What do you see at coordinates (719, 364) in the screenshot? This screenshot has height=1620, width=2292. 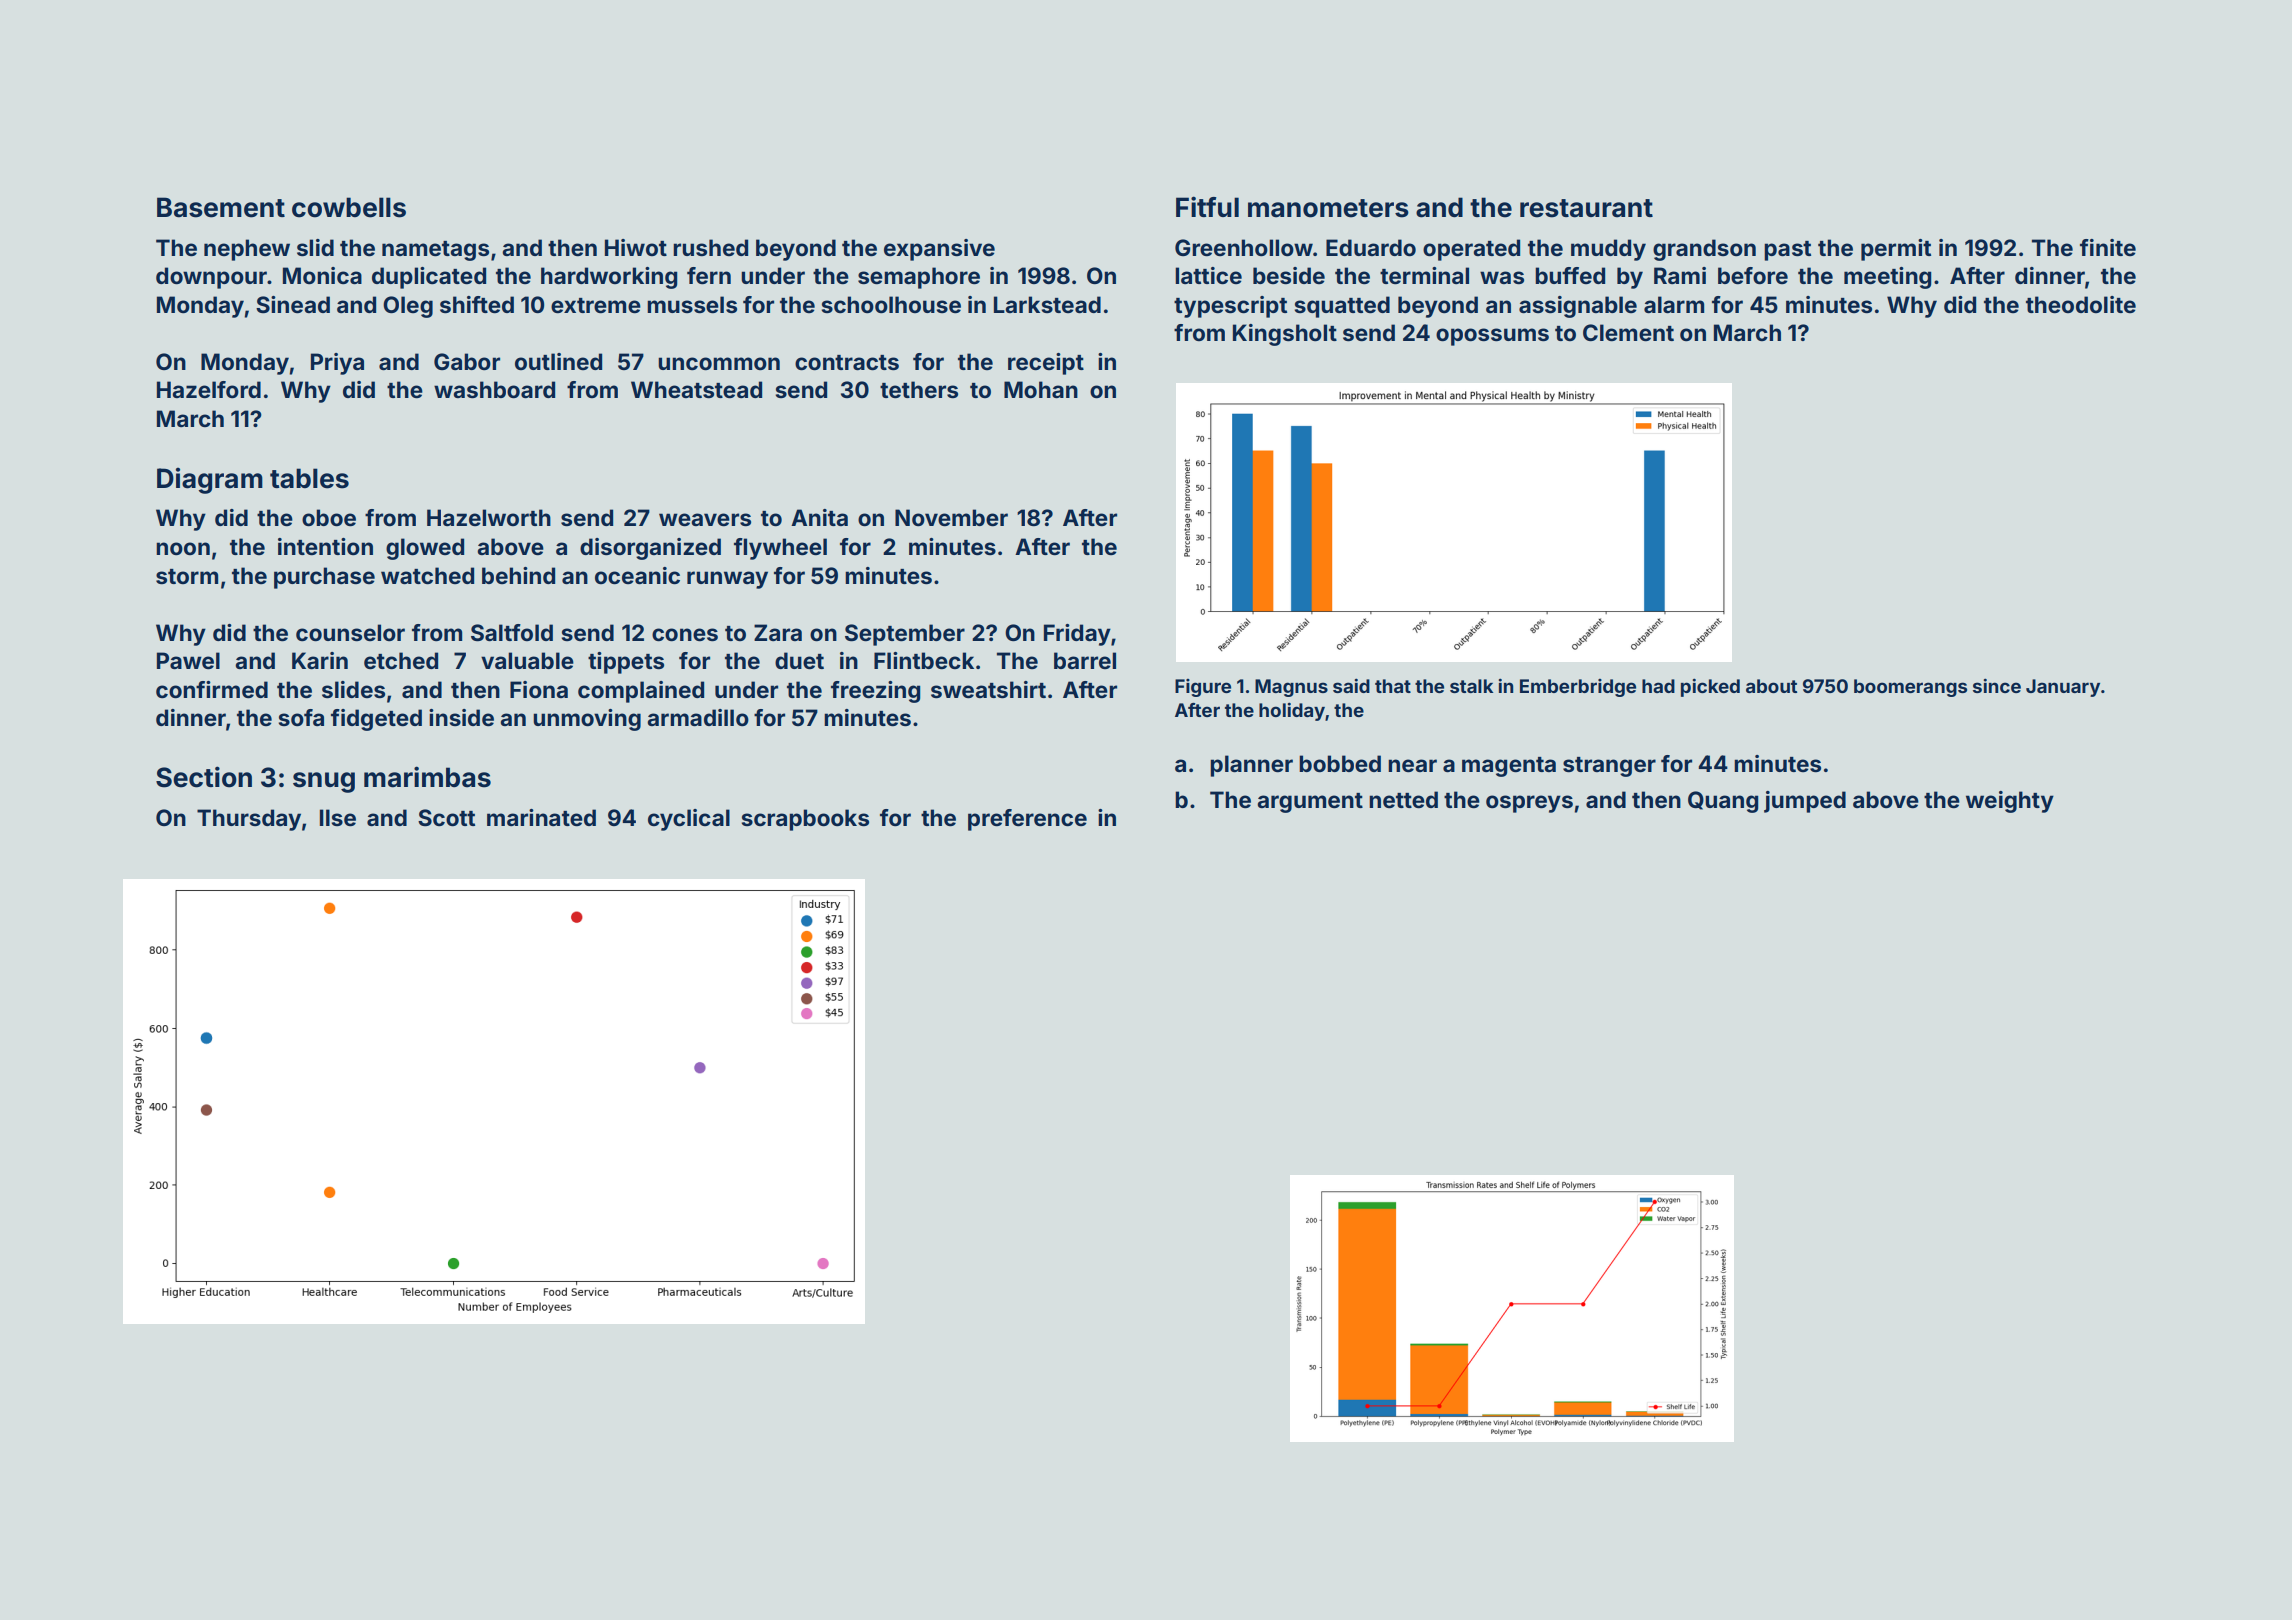 I see `uncommon` at bounding box center [719, 364].
